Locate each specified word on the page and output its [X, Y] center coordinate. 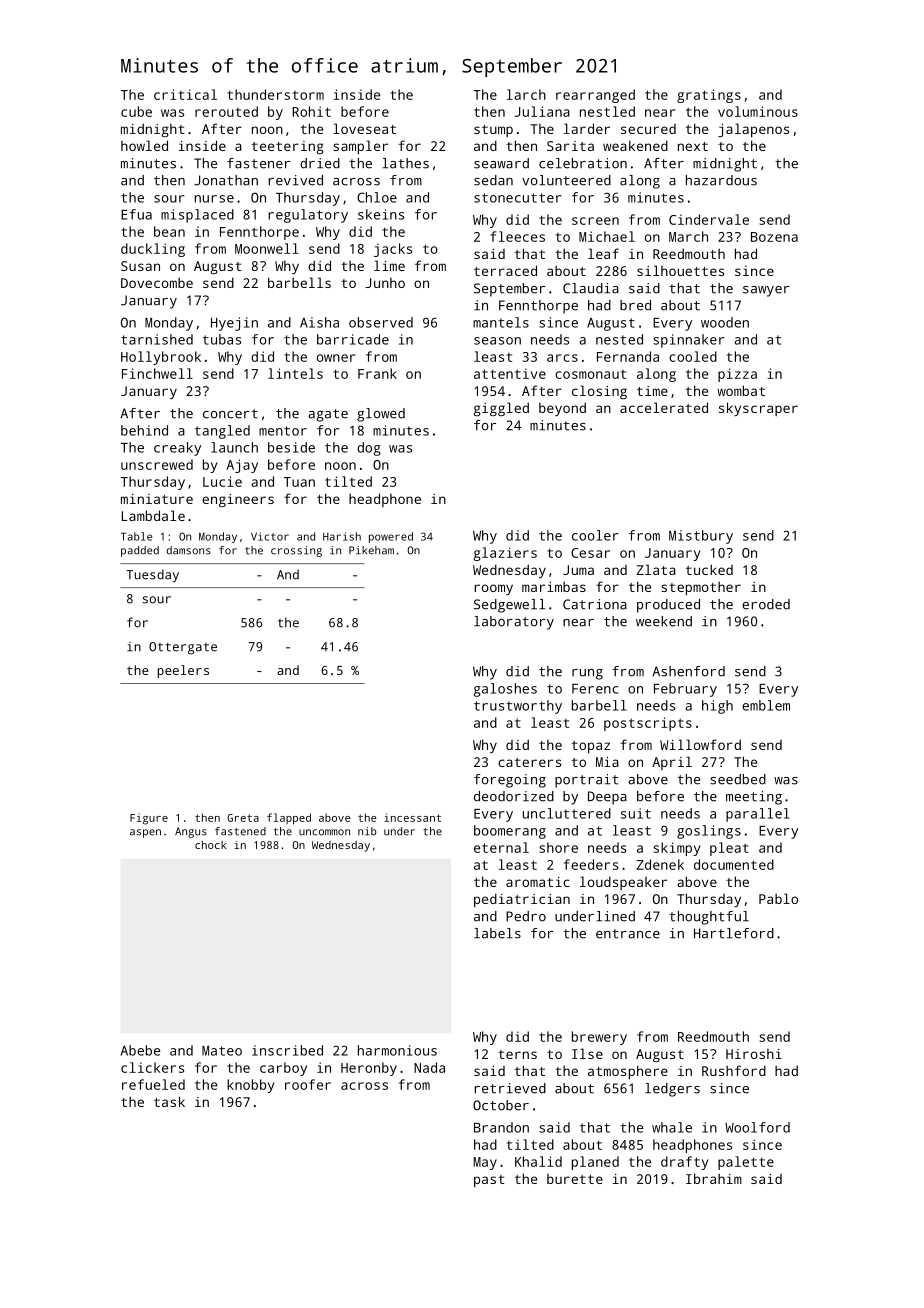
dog [369, 449]
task [169, 1101]
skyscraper [758, 409]
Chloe [377, 197]
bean [169, 231]
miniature [157, 499]
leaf [603, 253]
